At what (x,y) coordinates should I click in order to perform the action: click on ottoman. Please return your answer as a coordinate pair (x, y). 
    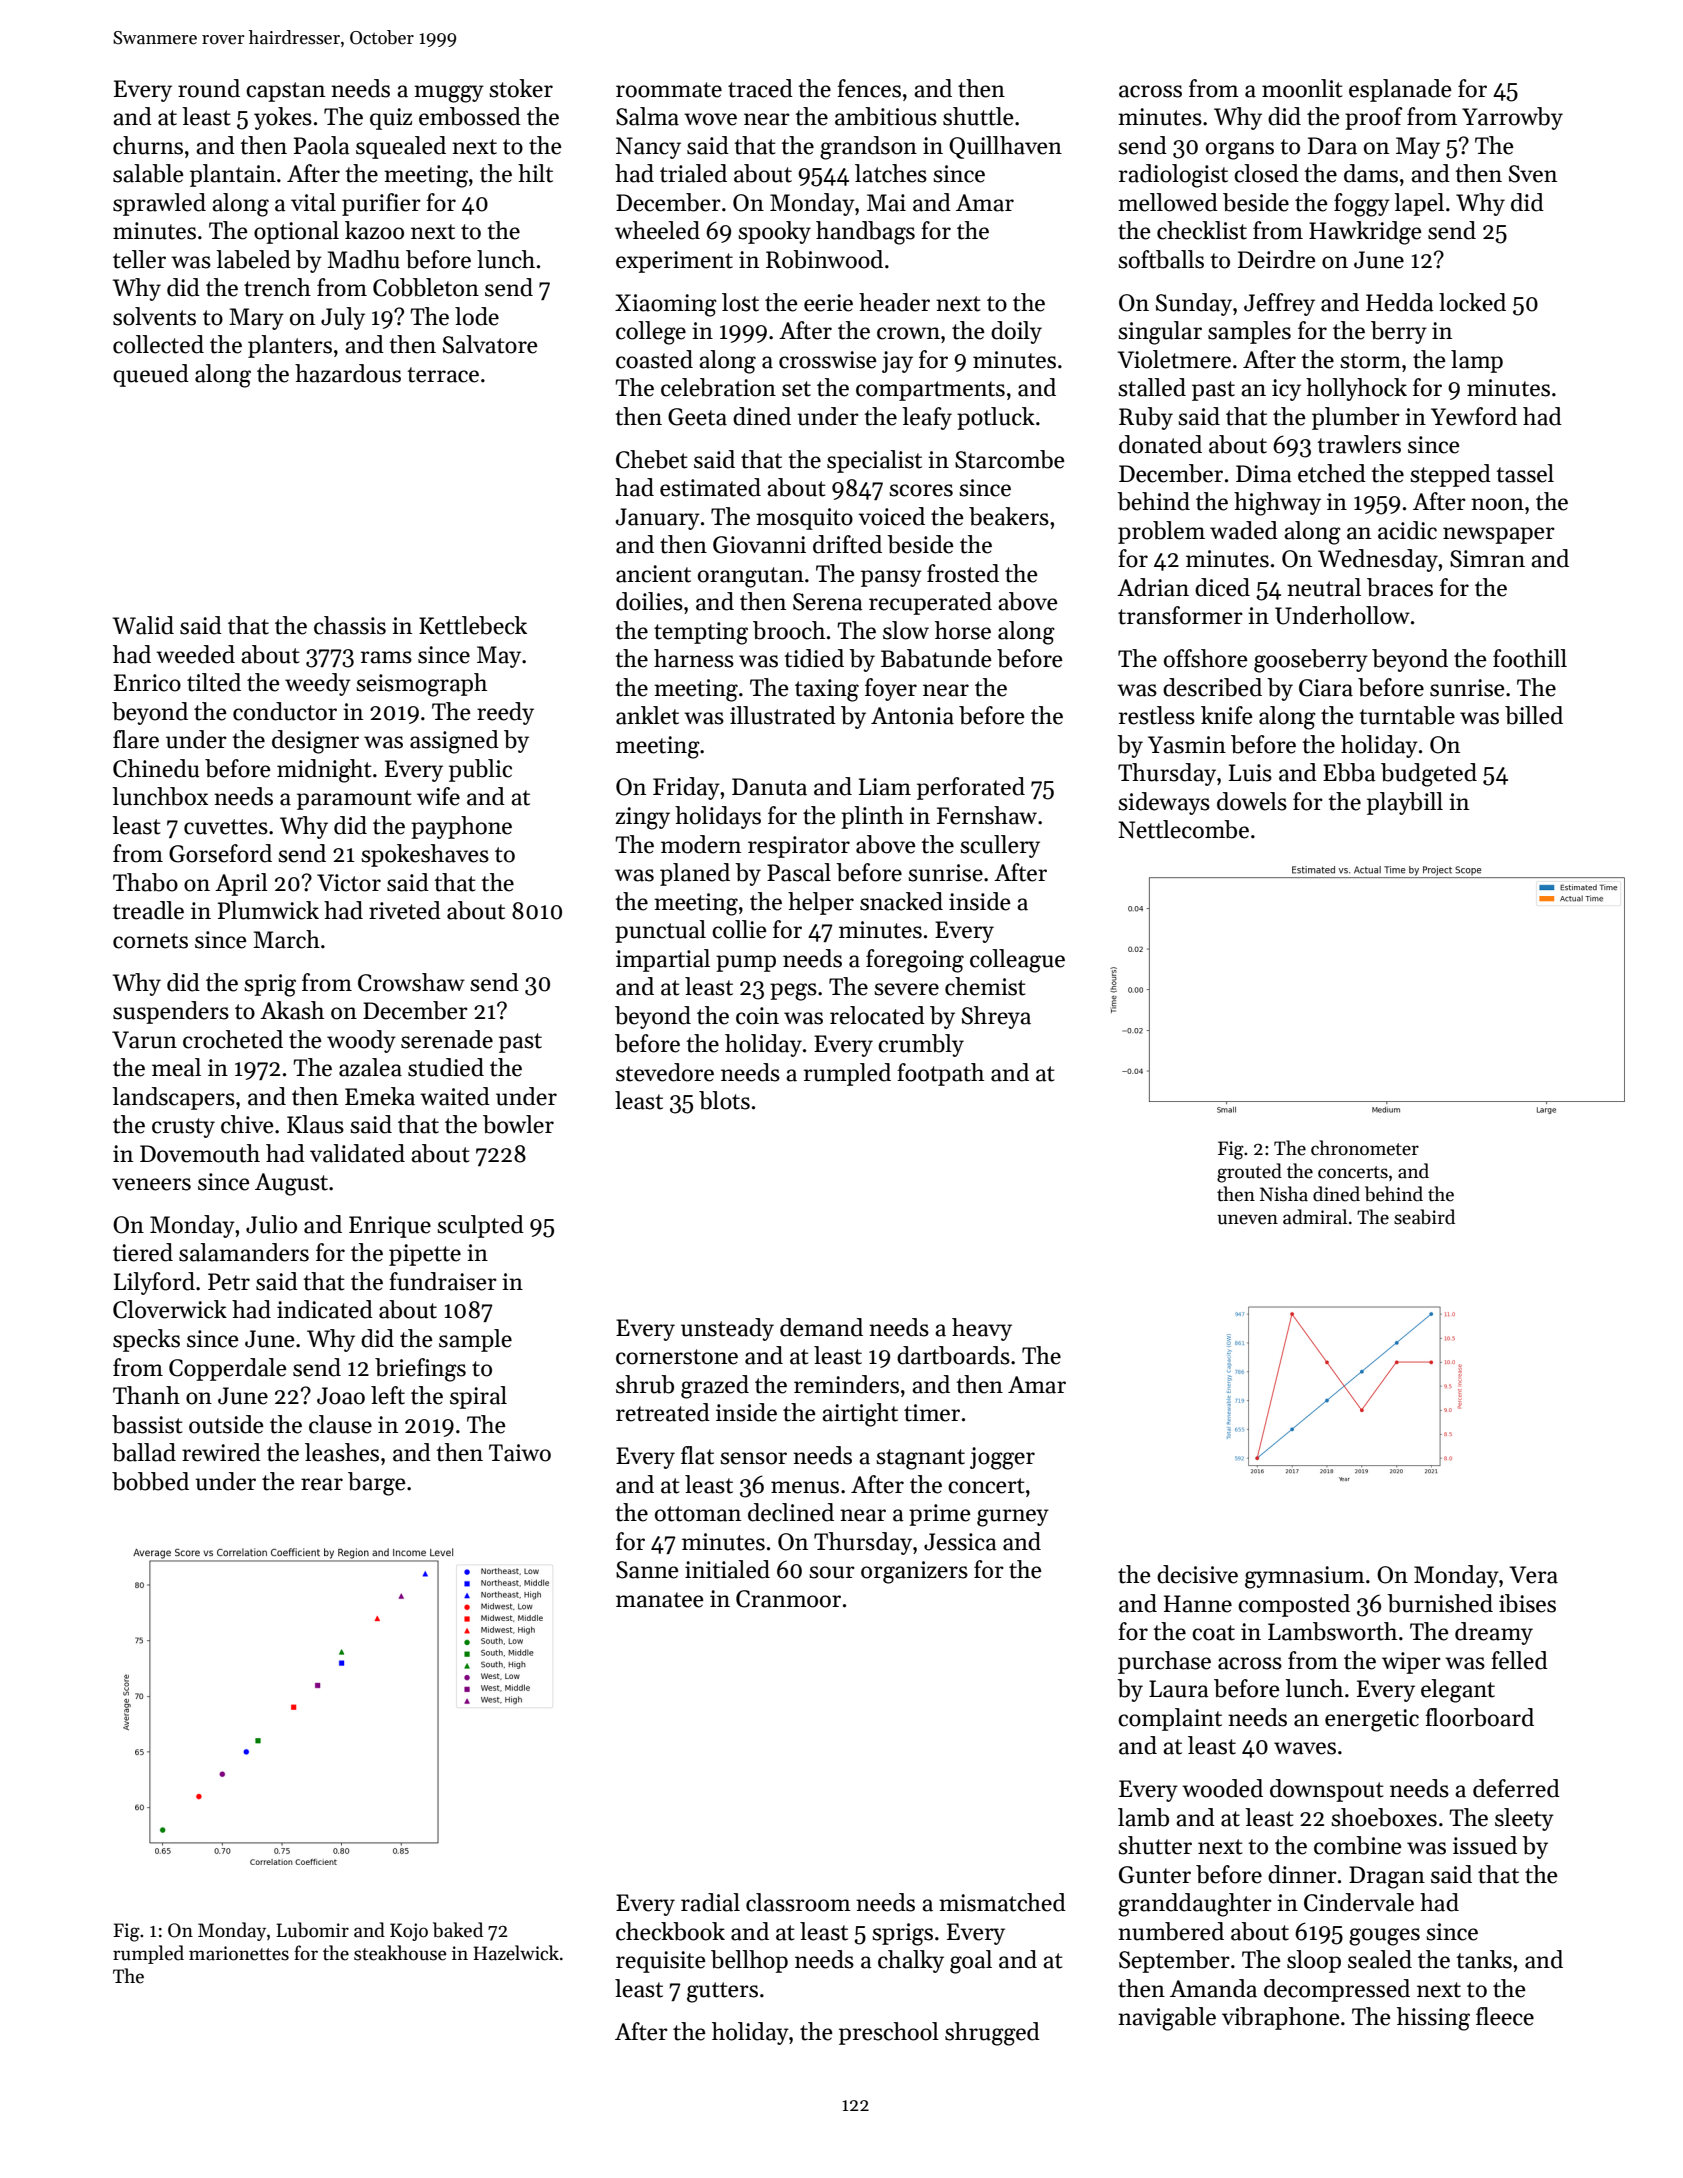
    Looking at the image, I should click on (698, 1514).
